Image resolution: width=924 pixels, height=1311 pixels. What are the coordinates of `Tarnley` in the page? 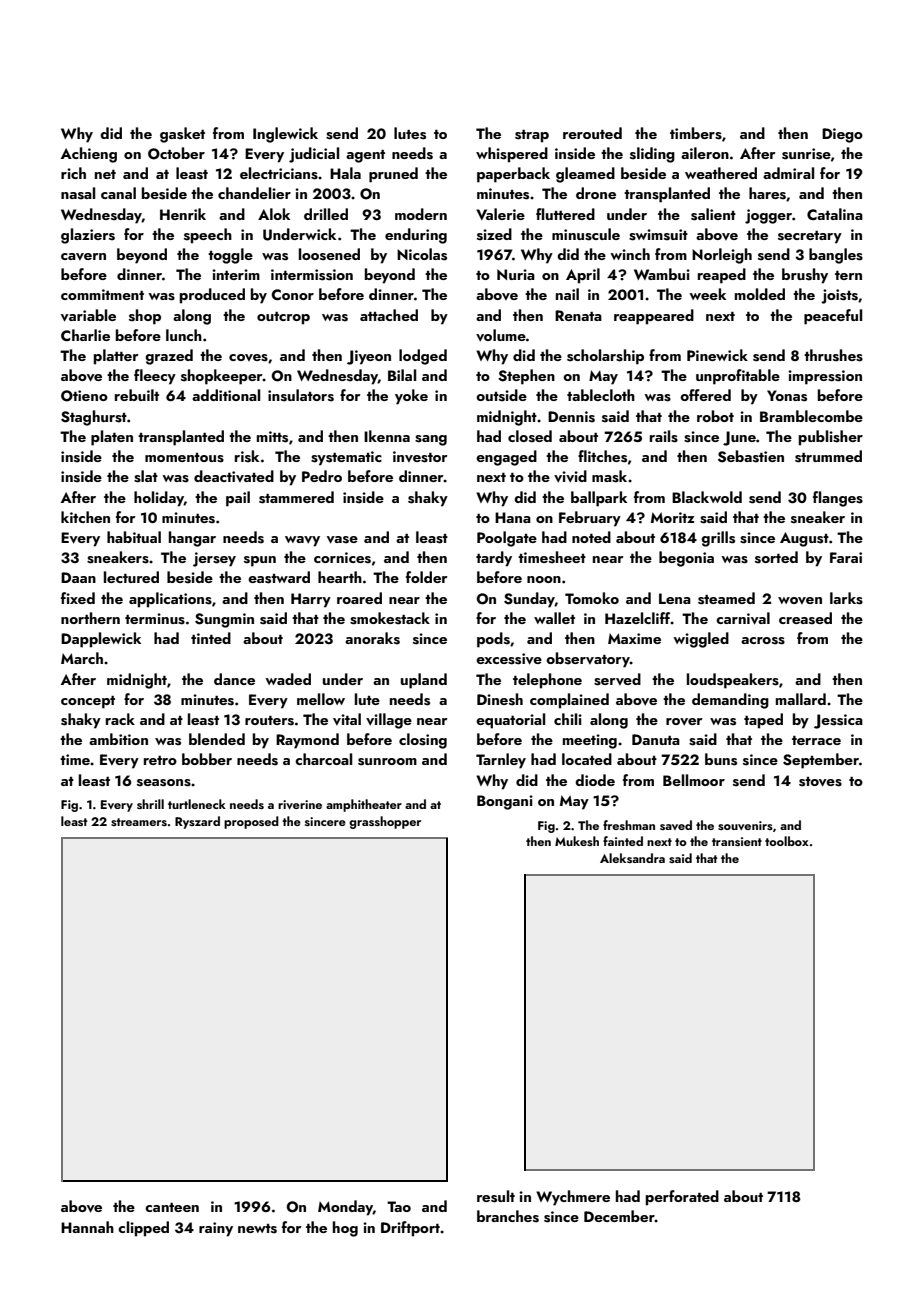 It's located at (501, 761).
